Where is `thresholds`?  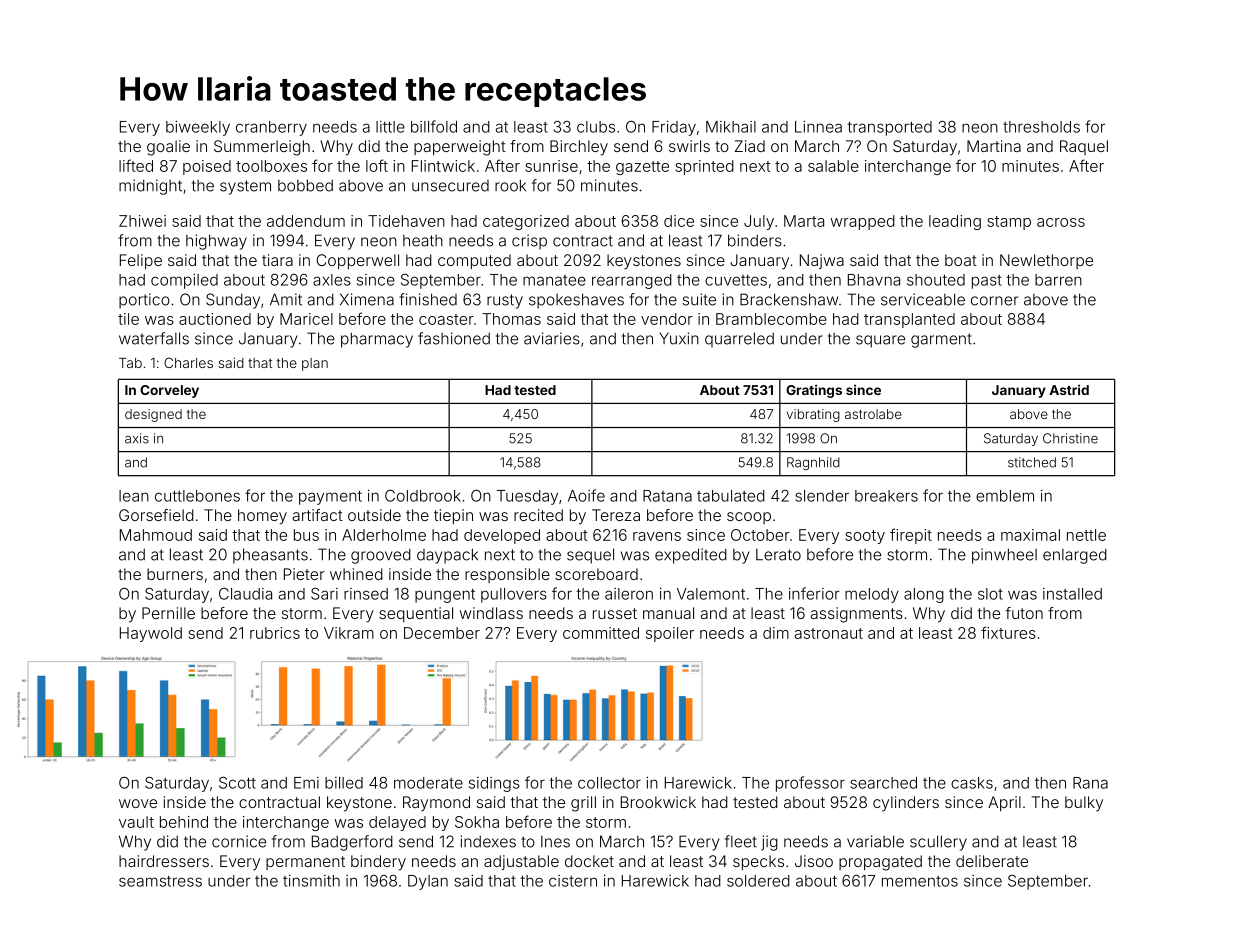
thresholds is located at coordinates (1041, 127).
